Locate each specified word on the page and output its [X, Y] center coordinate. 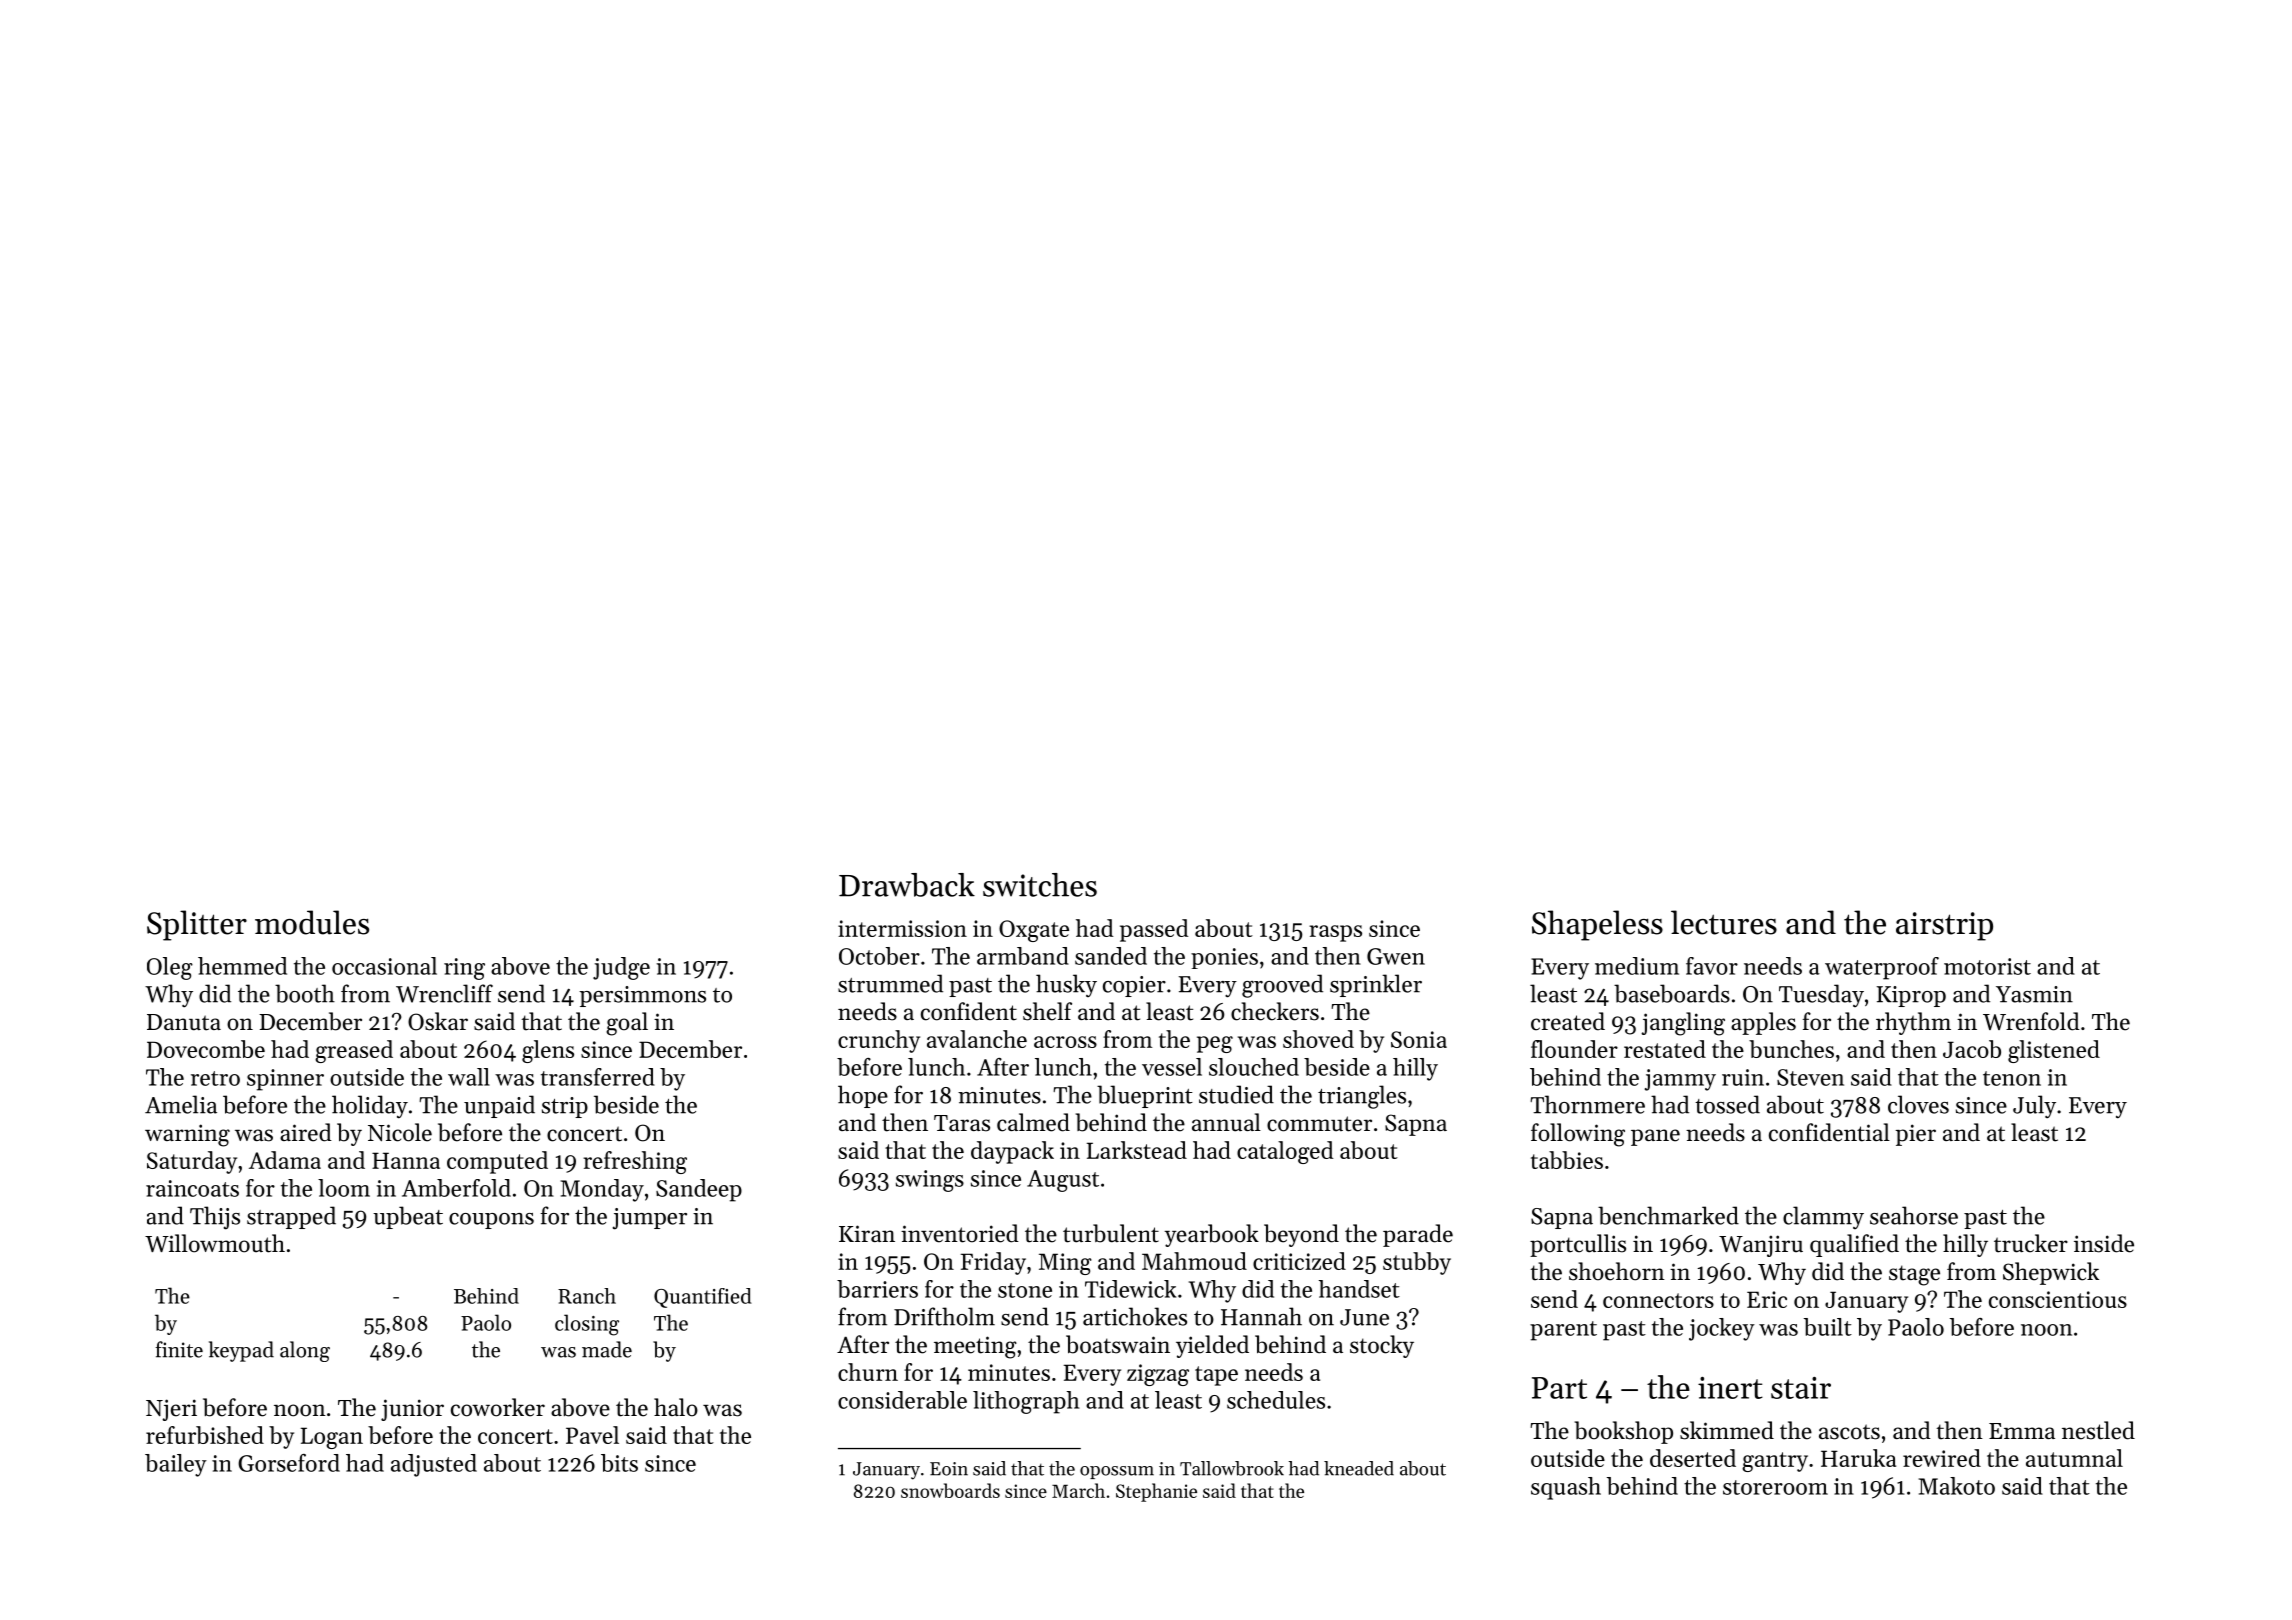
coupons [491, 1221]
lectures [1724, 922]
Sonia [1419, 1039]
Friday [993, 1263]
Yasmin [2034, 994]
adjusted [434, 1465]
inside [2104, 1243]
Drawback [907, 885]
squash [1566, 1488]
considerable [902, 1400]
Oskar [438, 1021]
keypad [241, 1351]
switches [1040, 885]
